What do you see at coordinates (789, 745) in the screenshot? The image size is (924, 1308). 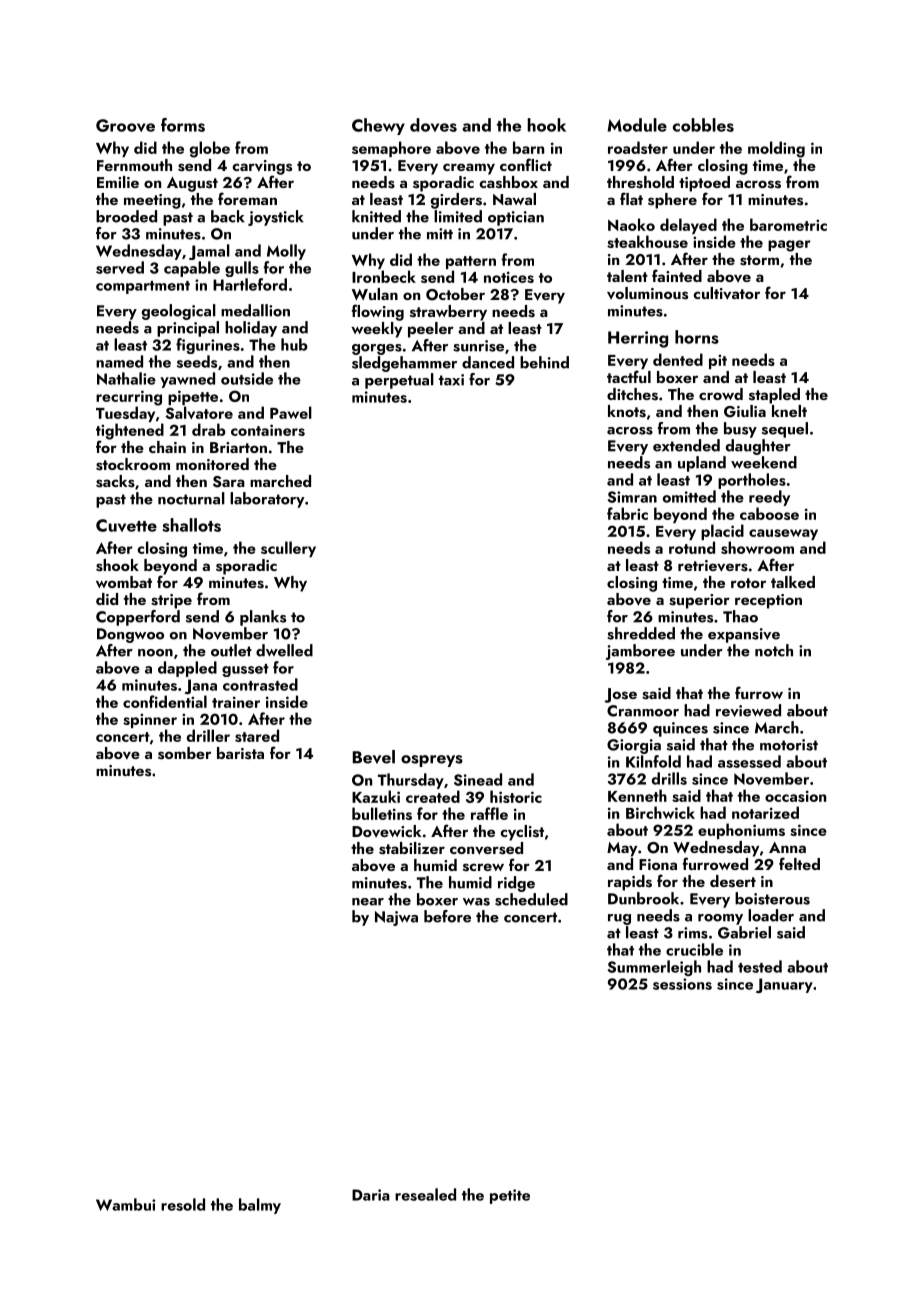 I see `motorist` at bounding box center [789, 745].
